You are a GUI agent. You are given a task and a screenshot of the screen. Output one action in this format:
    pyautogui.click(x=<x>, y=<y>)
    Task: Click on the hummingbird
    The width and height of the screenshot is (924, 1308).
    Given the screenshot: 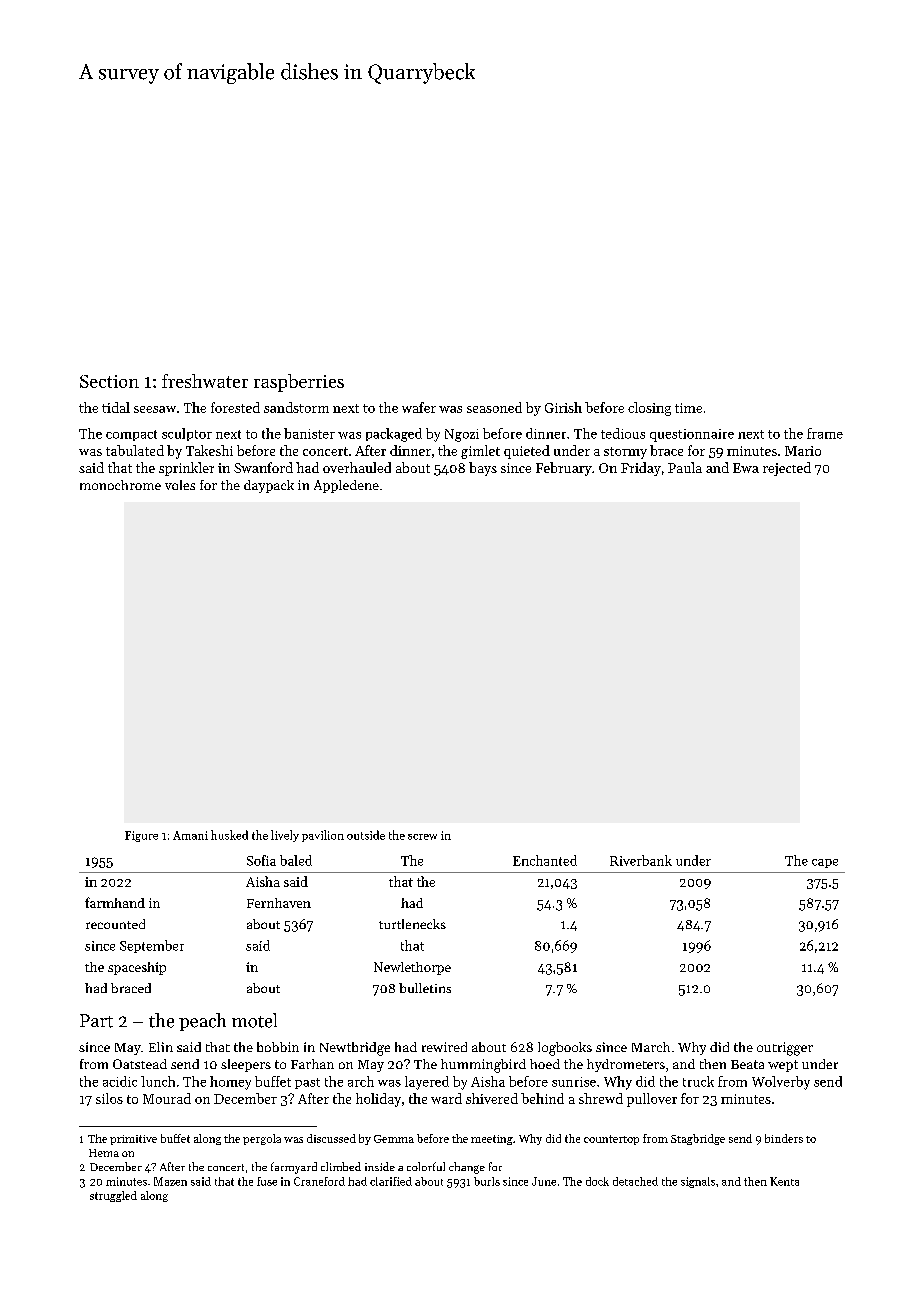 What is the action you would take?
    pyautogui.click(x=483, y=1066)
